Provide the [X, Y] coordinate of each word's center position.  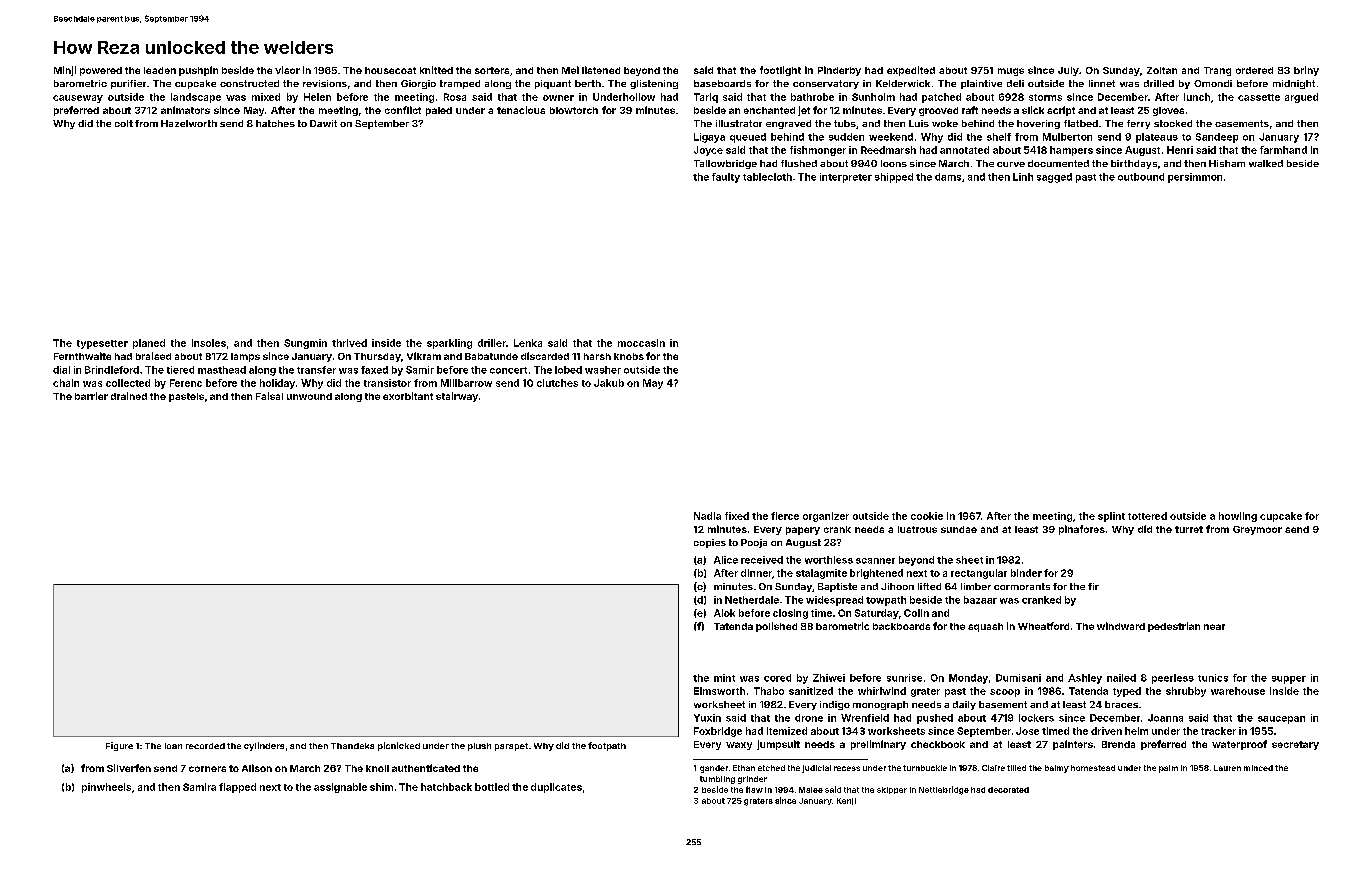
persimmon [1195, 178]
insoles [209, 343]
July [1068, 71]
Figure [119, 746]
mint [724, 678]
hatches [275, 123]
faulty [726, 178]
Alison [257, 768]
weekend [891, 137]
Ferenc [186, 383]
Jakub [609, 383]
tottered [1147, 516]
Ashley [1085, 679]
